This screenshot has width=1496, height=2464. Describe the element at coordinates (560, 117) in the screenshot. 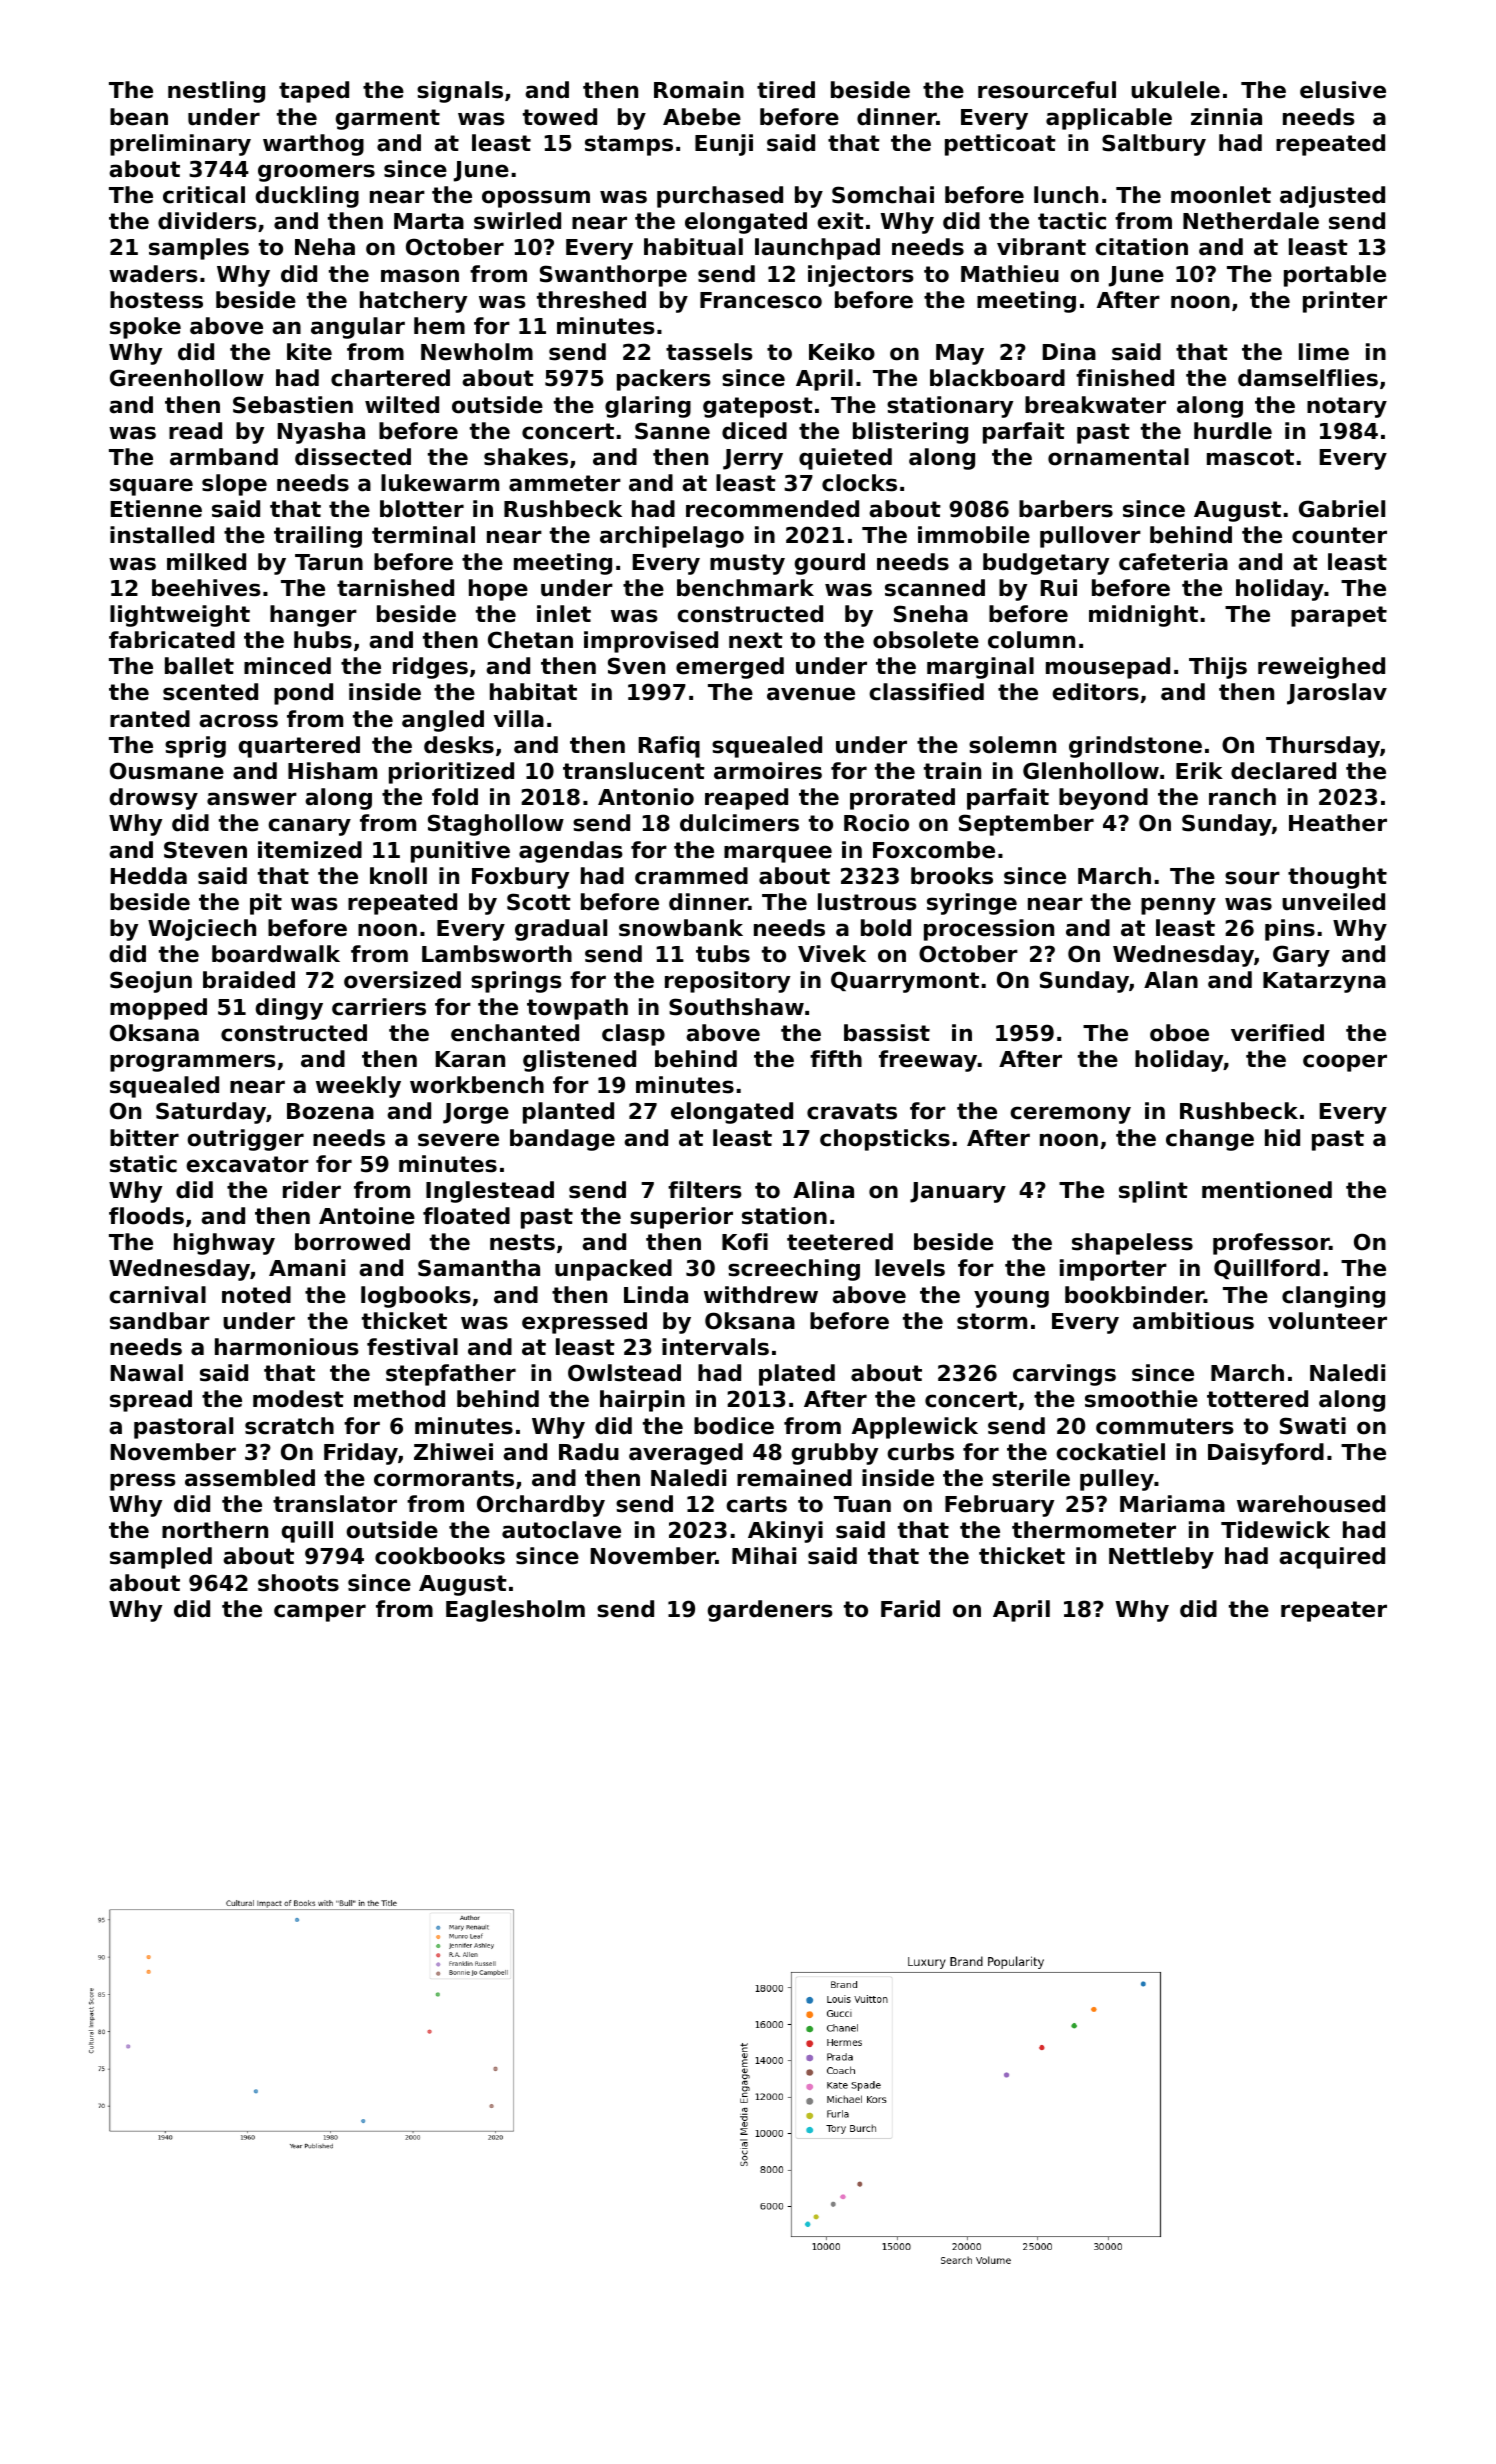

I see `towed` at that location.
